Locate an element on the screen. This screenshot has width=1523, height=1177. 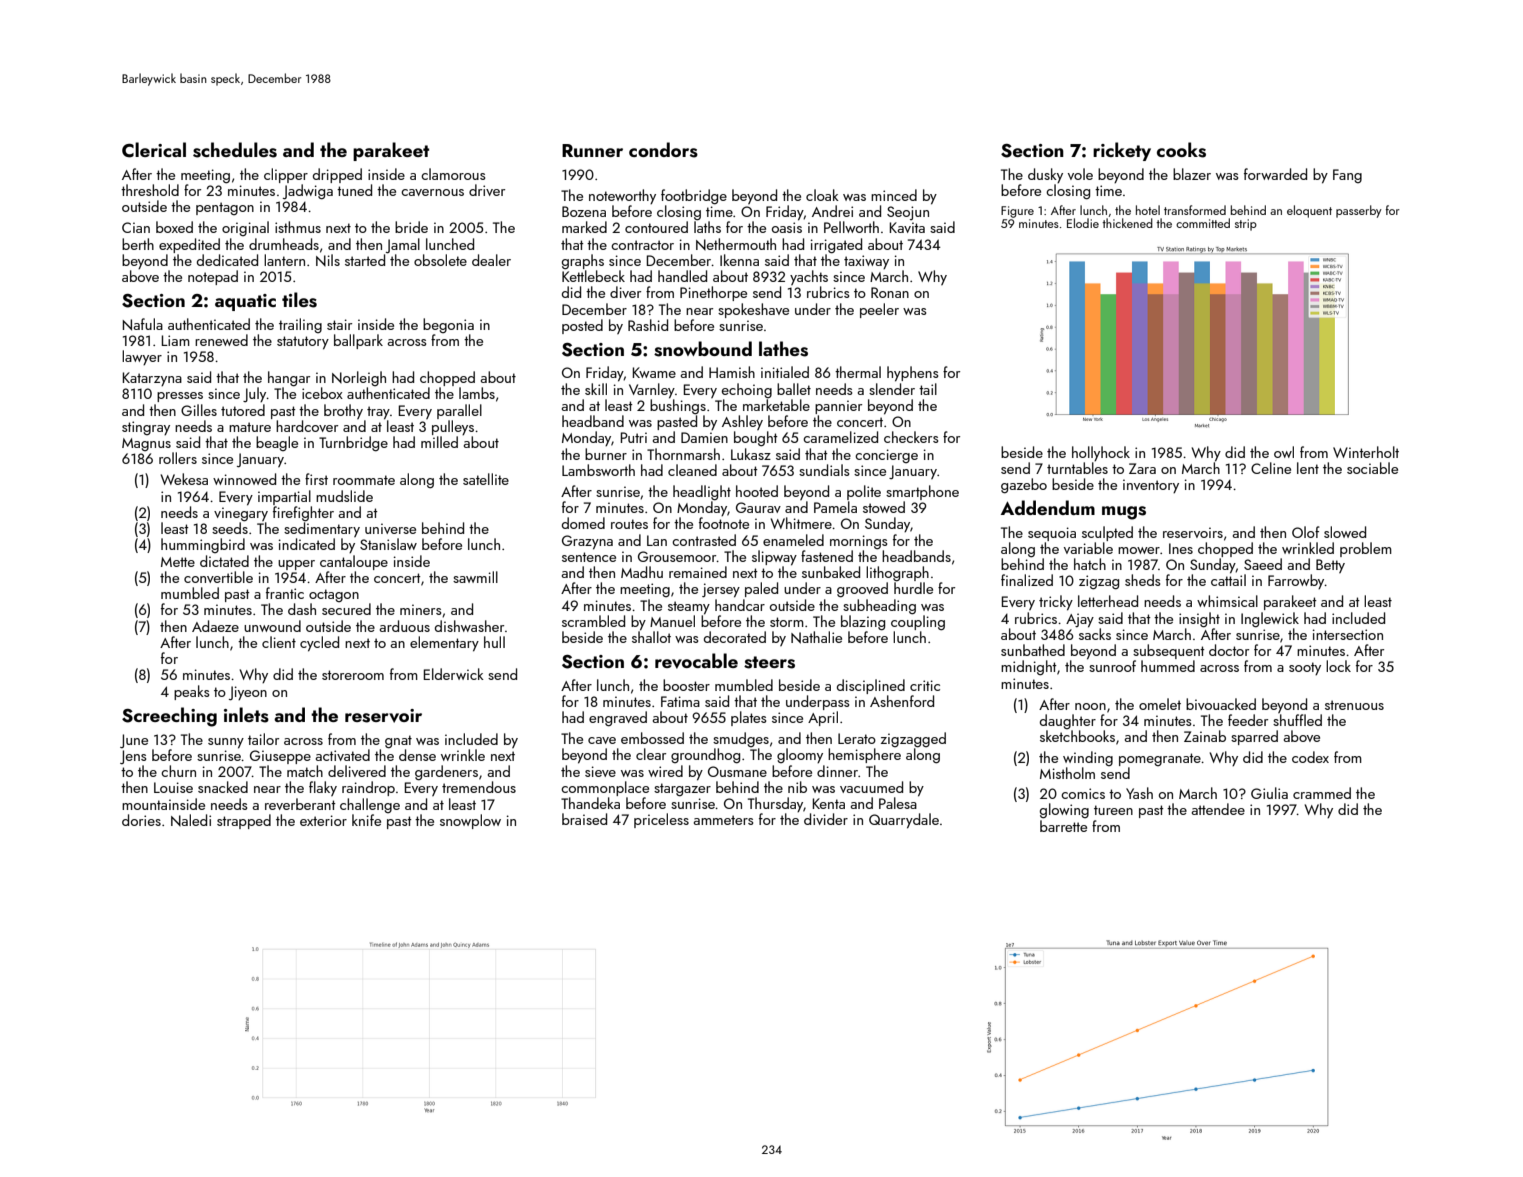
strenuous is located at coordinates (1354, 705).
